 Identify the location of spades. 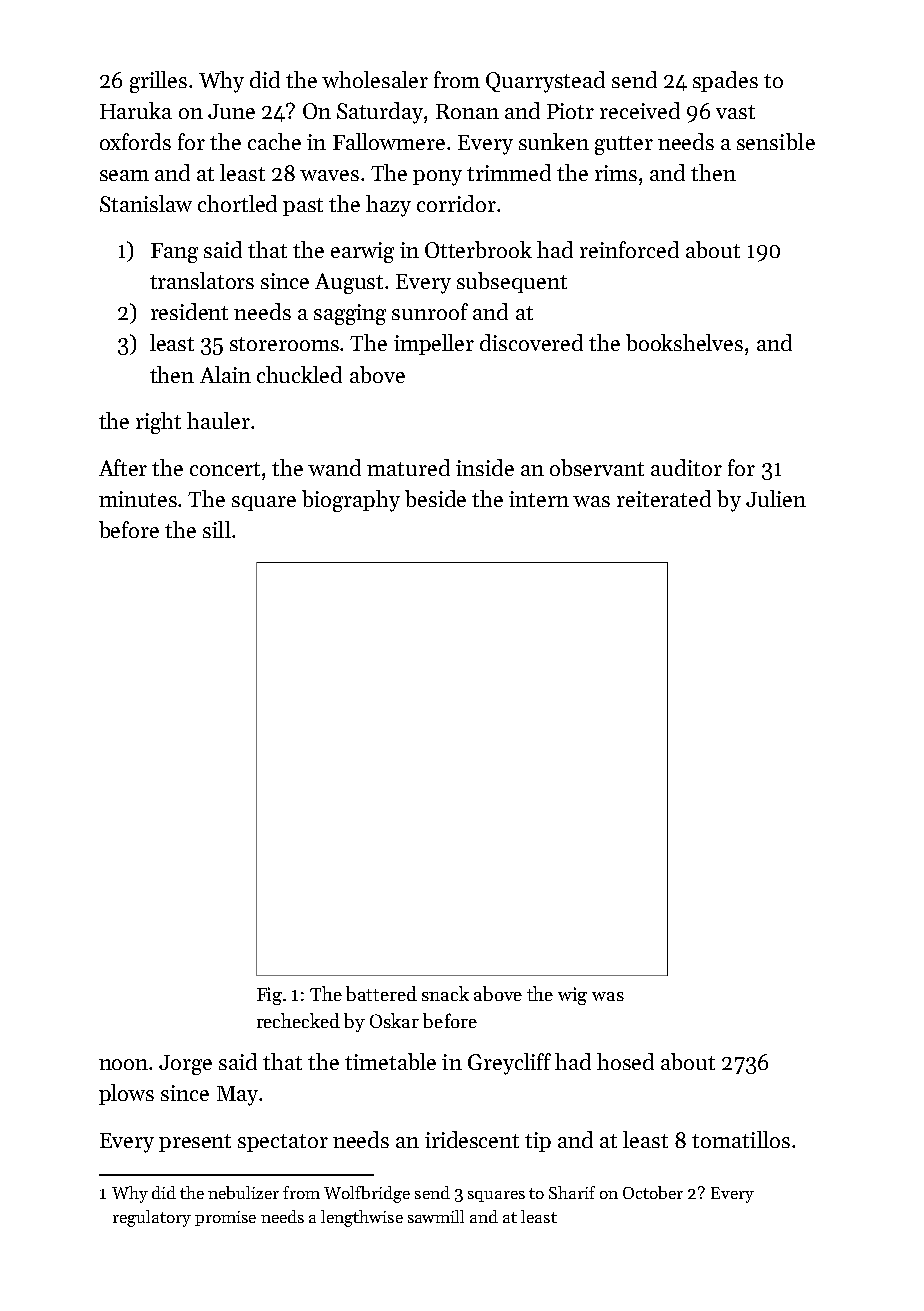
(725, 81).
